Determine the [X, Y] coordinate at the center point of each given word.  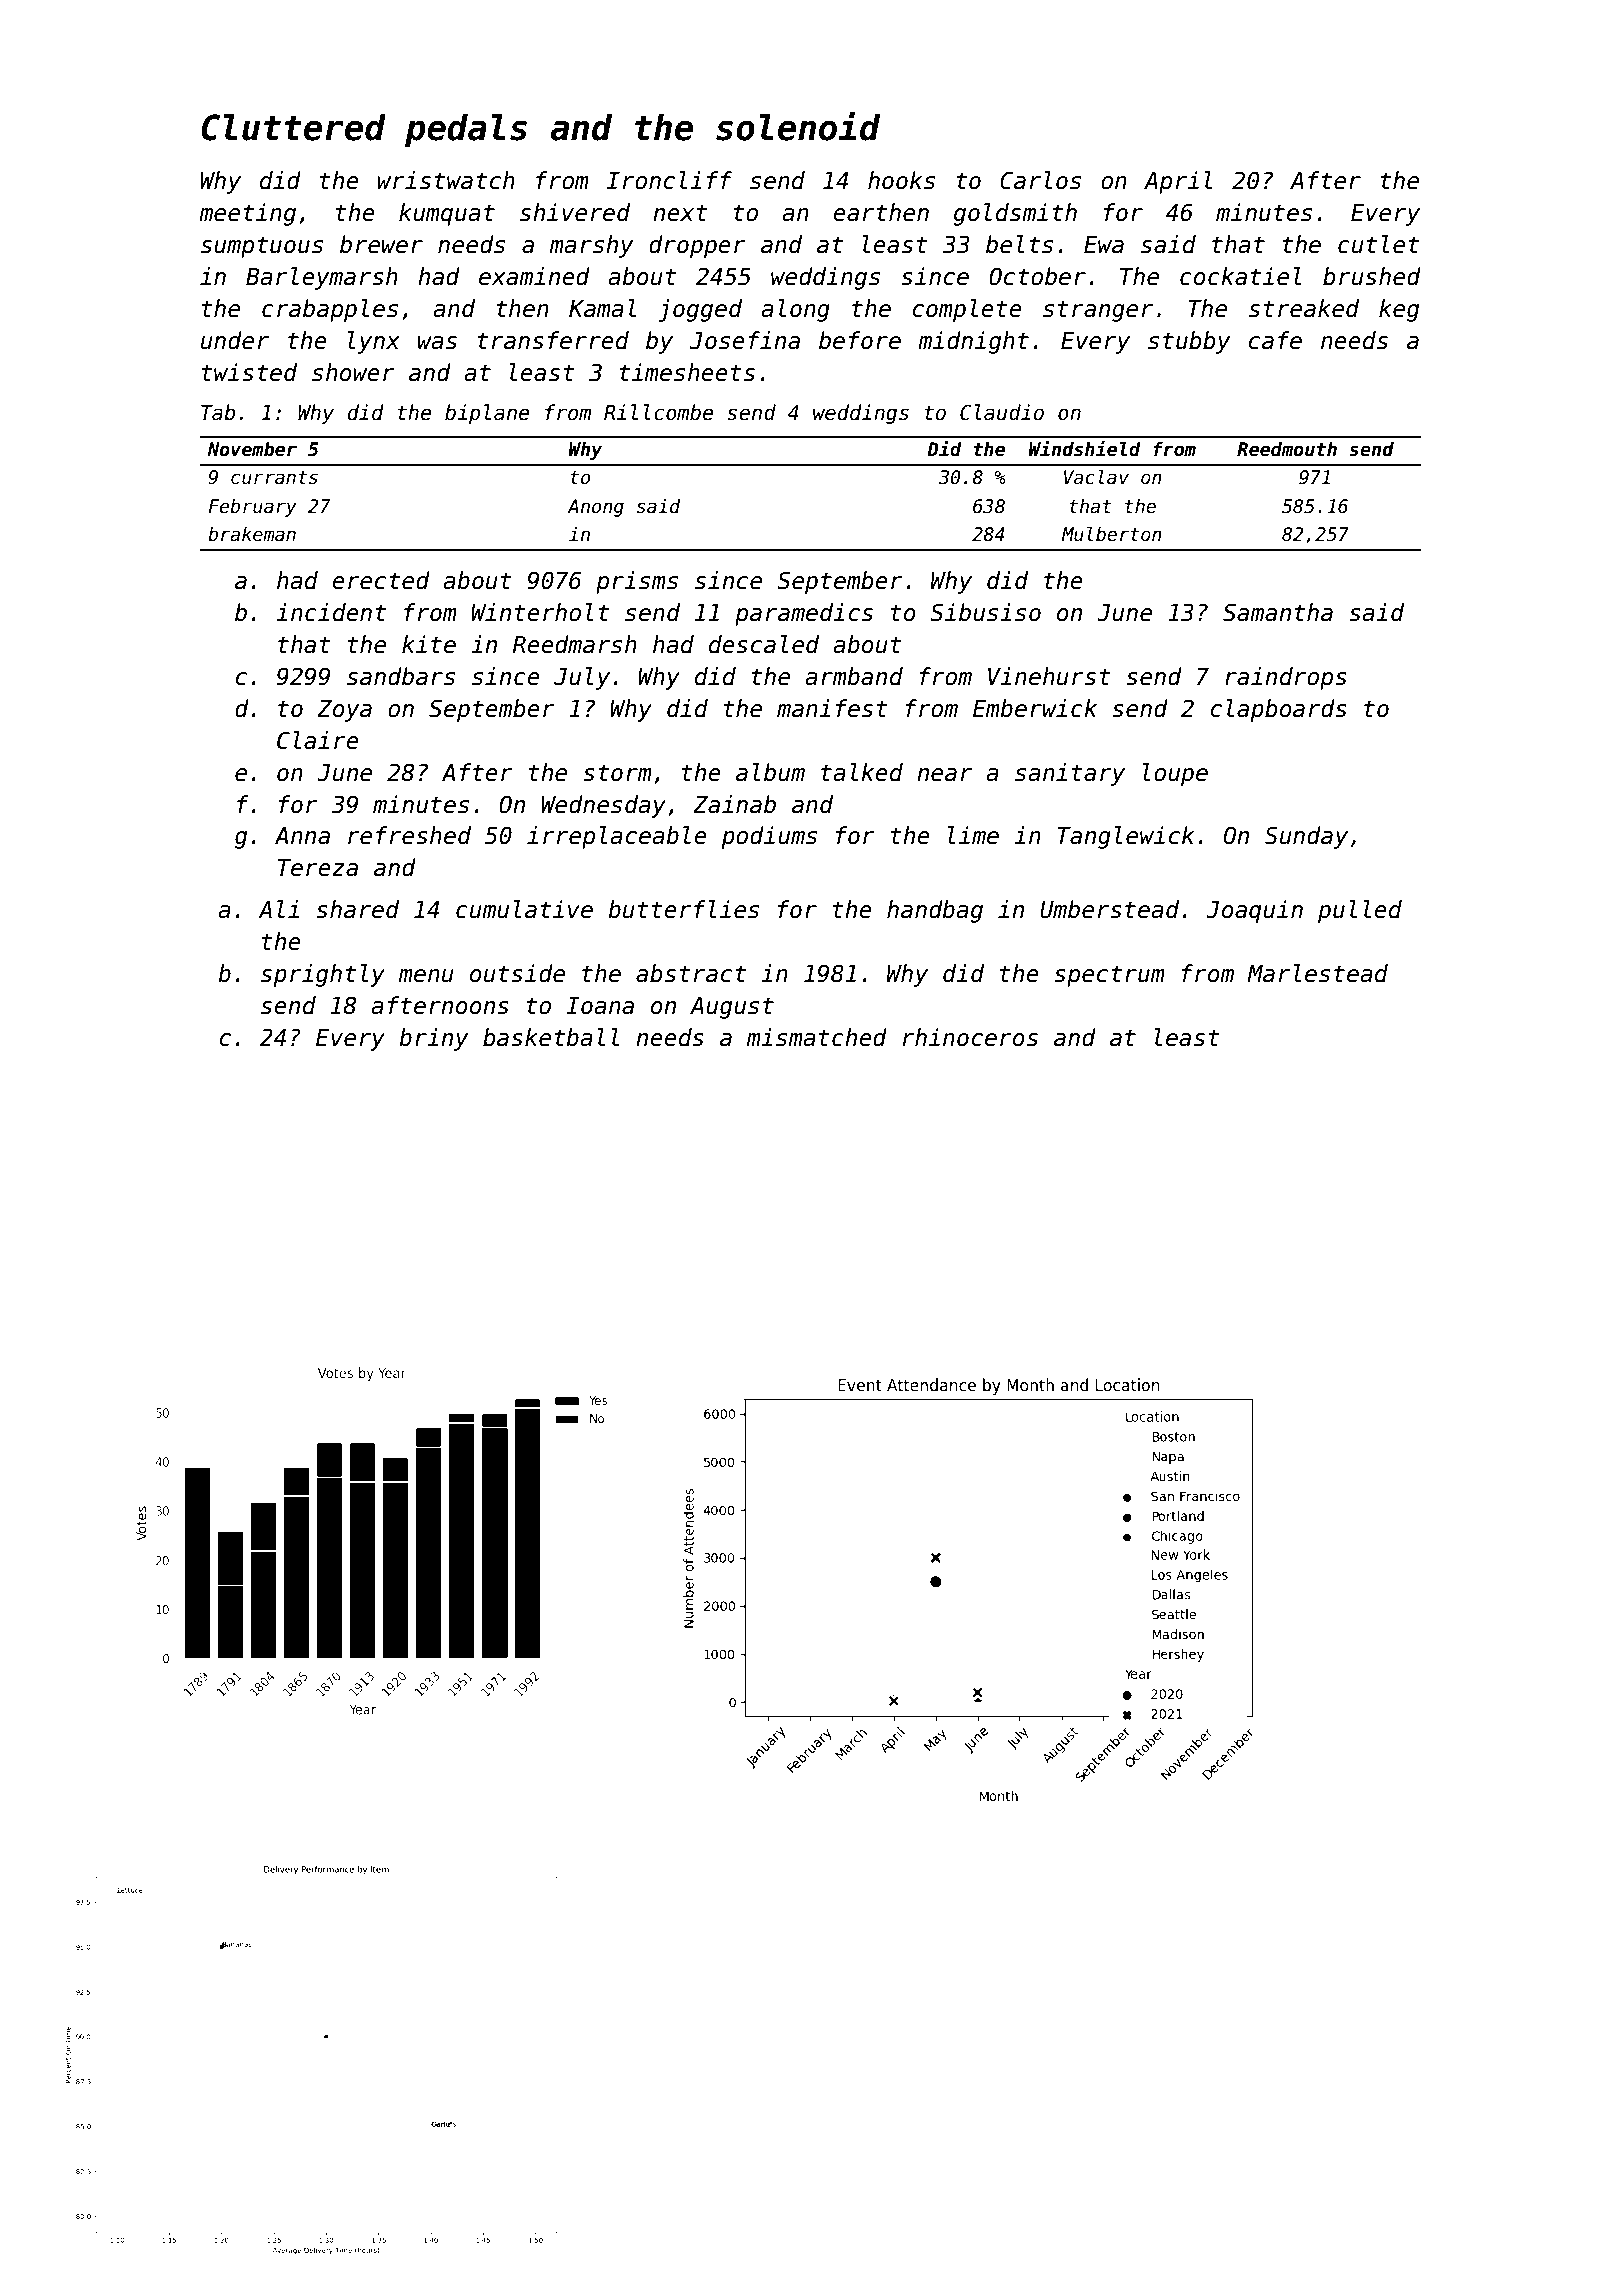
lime [973, 835]
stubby [1189, 342]
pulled [1360, 911]
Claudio [1002, 412]
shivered [575, 212]
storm [617, 773]
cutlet [1378, 244]
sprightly [323, 975]
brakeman [252, 534]
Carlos [1040, 180]
